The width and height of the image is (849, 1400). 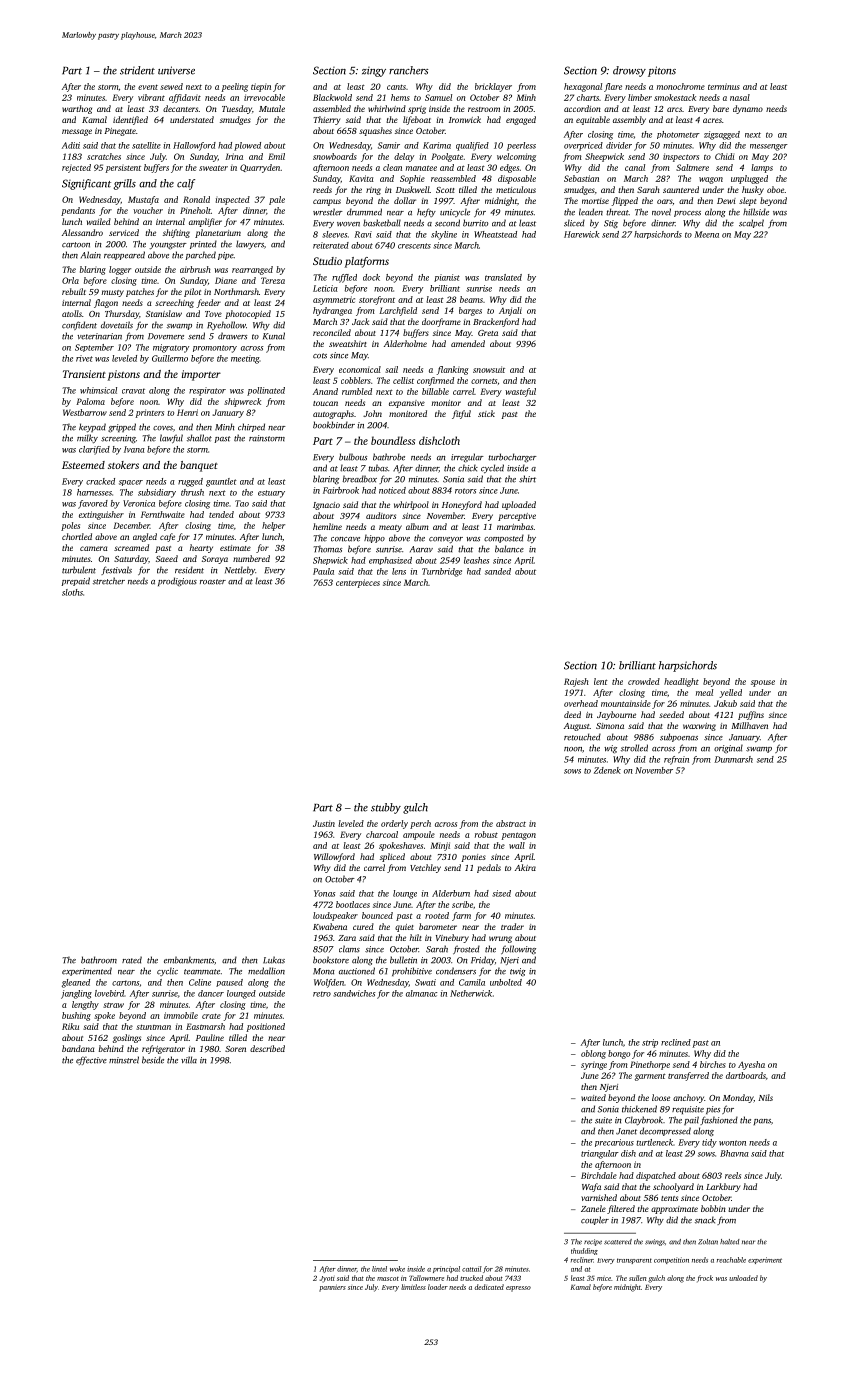 What do you see at coordinates (520, 392) in the image?
I see `wasteful` at bounding box center [520, 392].
